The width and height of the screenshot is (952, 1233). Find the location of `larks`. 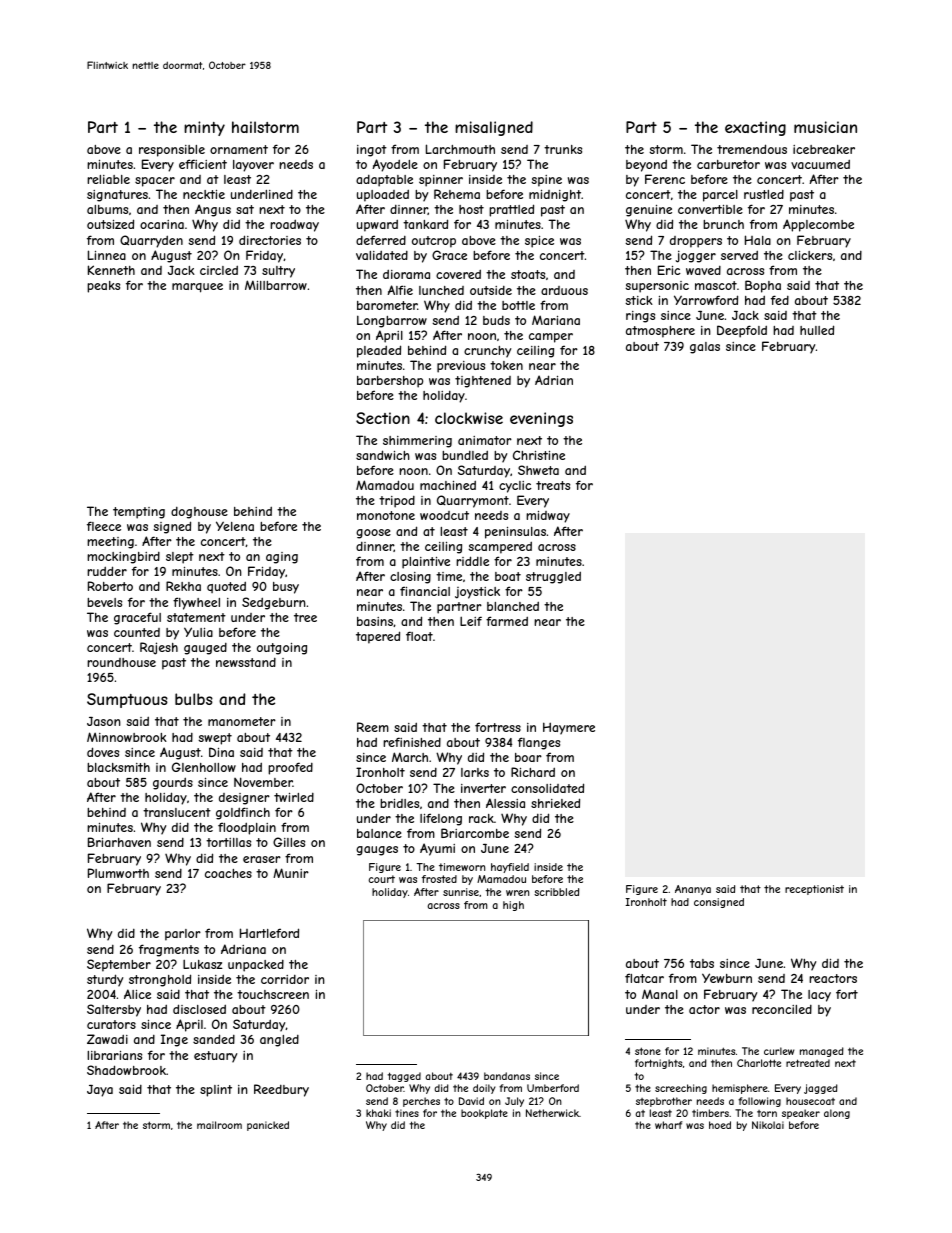

larks is located at coordinates (475, 772).
